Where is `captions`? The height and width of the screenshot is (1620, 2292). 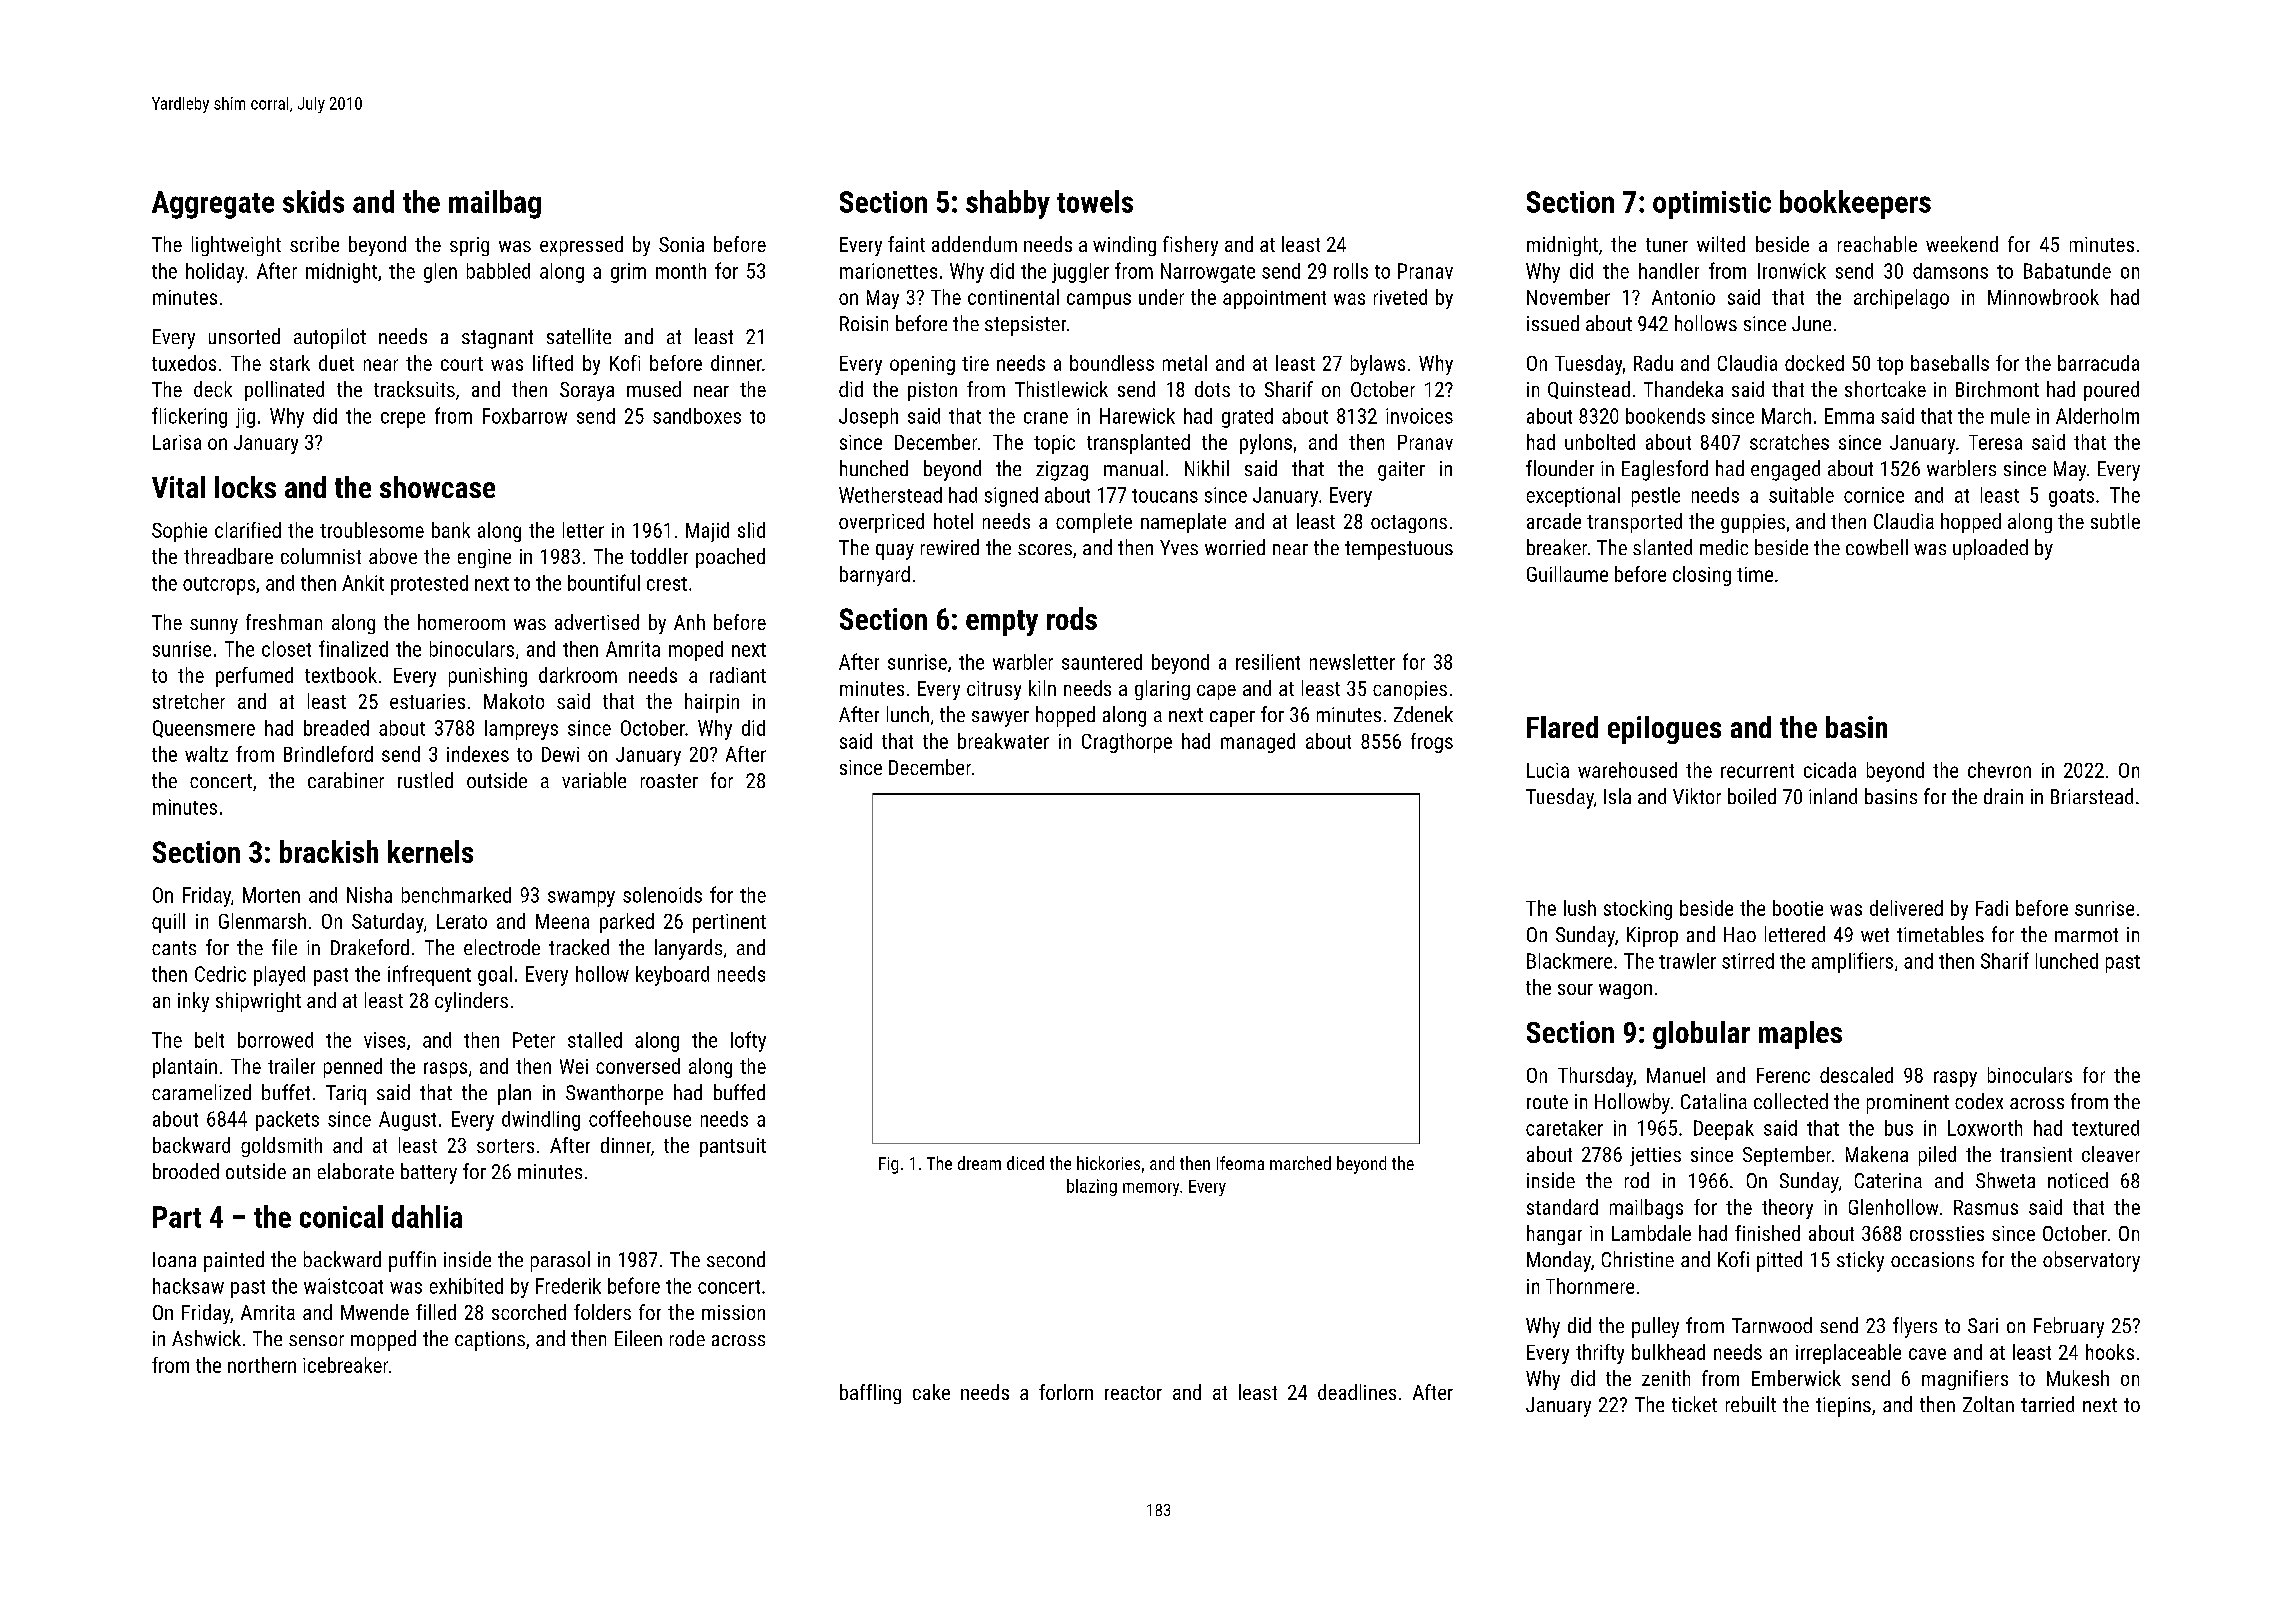 captions is located at coordinates (490, 1341).
